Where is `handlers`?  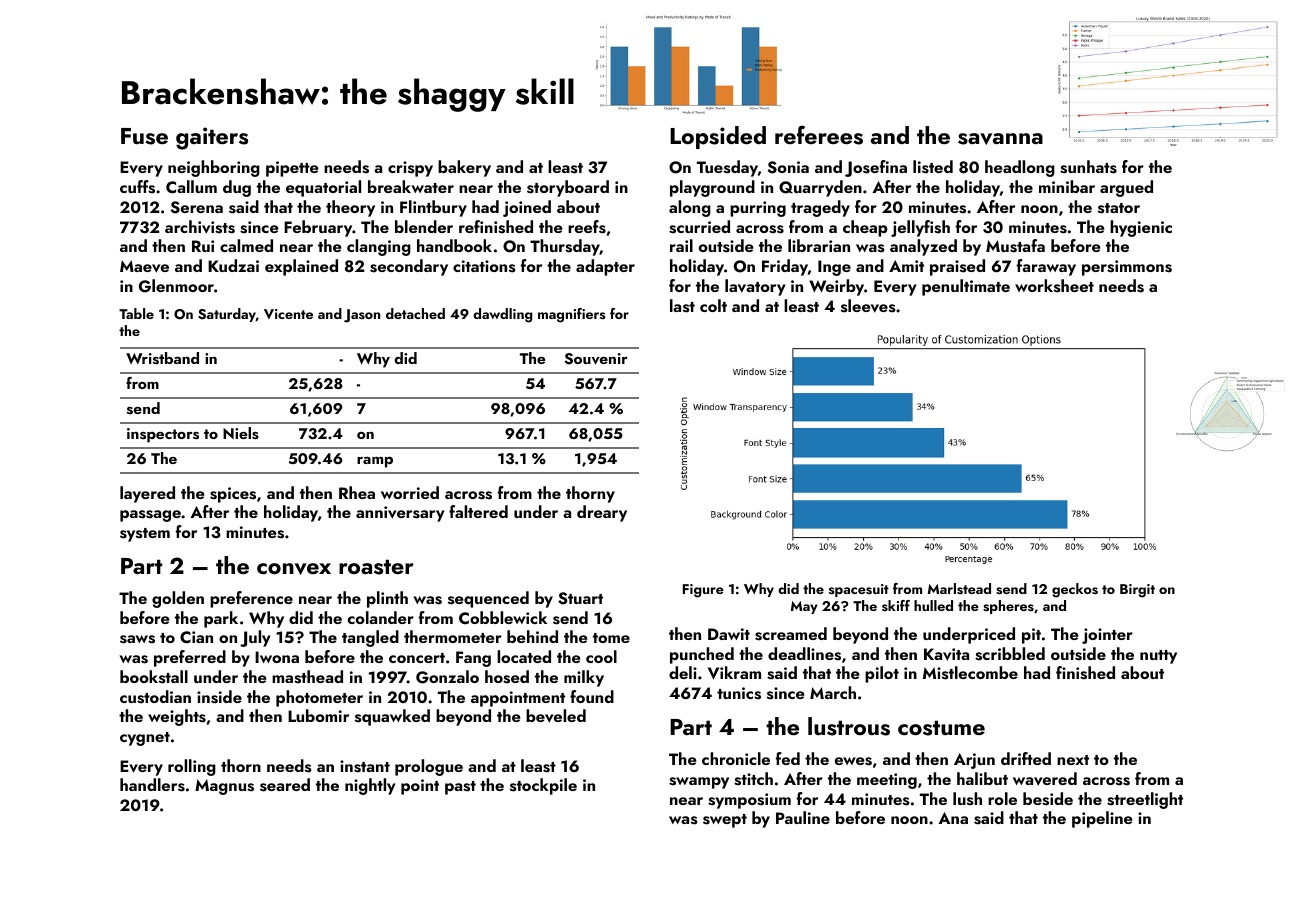 handlers is located at coordinates (152, 785).
